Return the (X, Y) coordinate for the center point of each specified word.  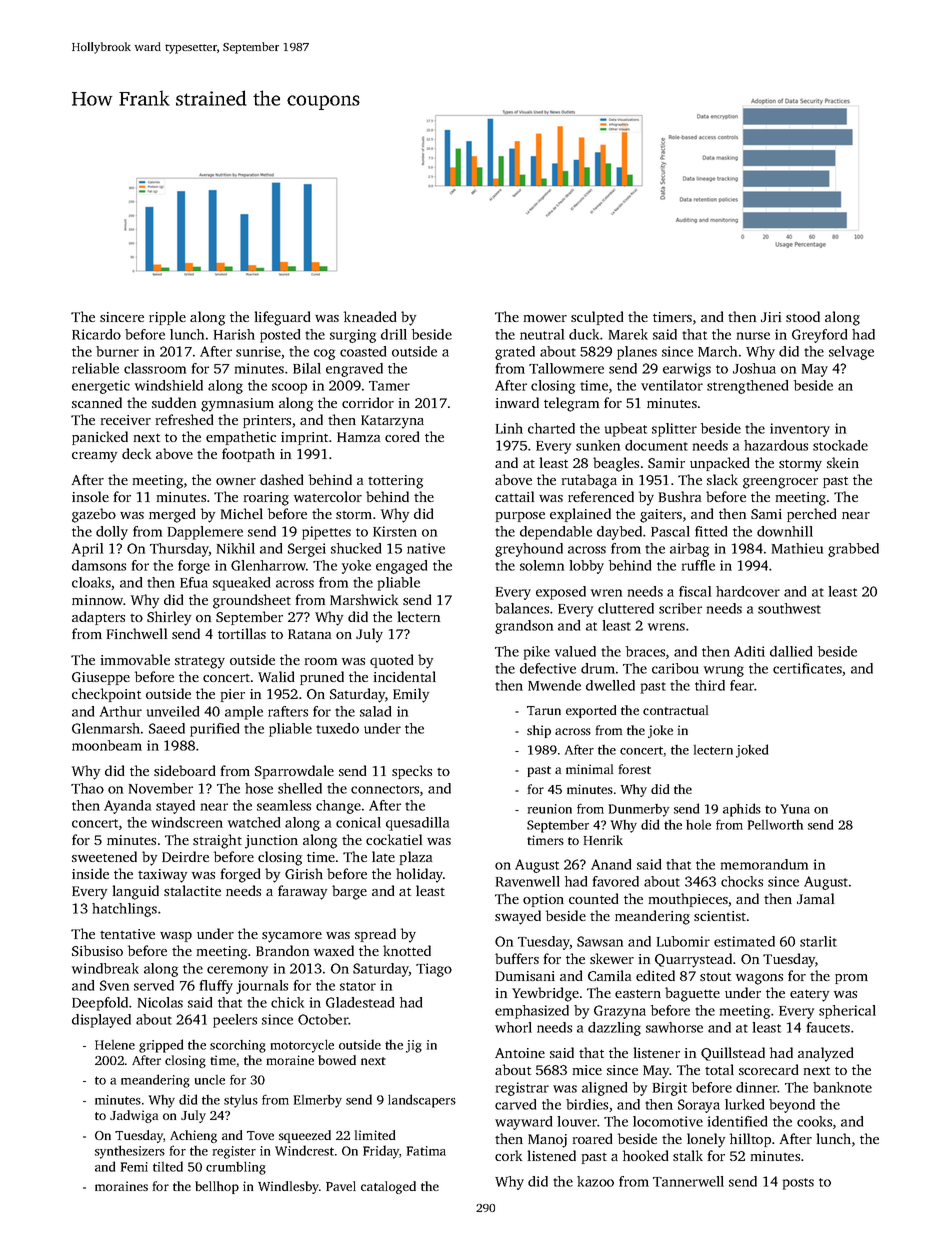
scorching (238, 1046)
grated (515, 353)
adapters (98, 618)
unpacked (719, 464)
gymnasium (237, 405)
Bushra (680, 496)
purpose (520, 517)
